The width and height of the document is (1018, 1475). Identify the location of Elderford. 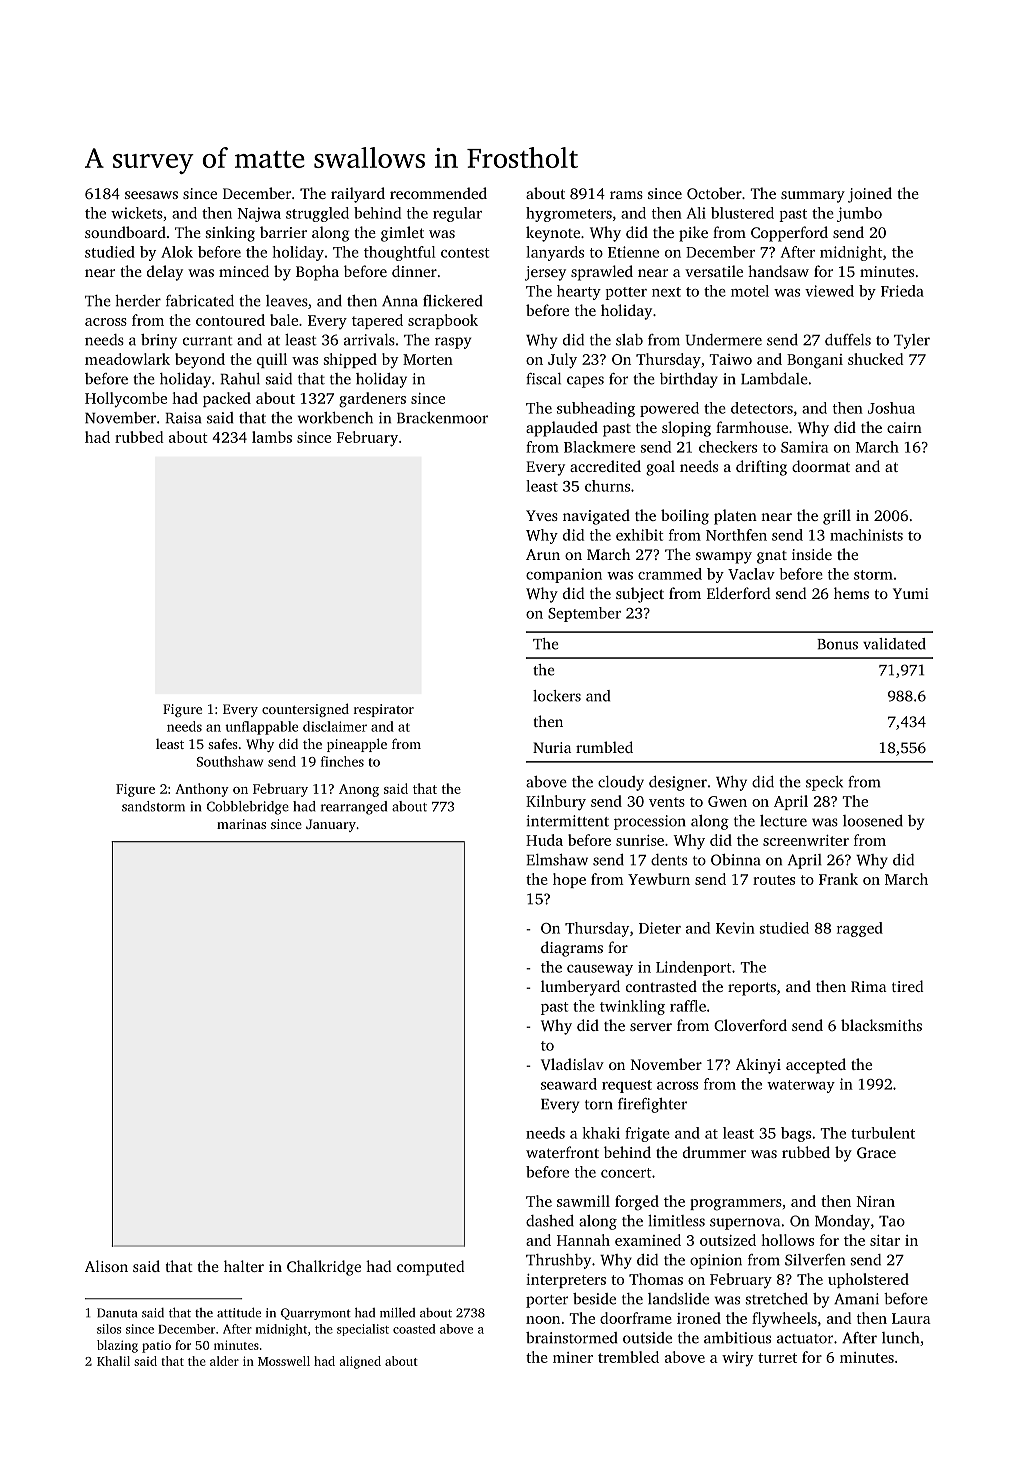
(738, 593).
